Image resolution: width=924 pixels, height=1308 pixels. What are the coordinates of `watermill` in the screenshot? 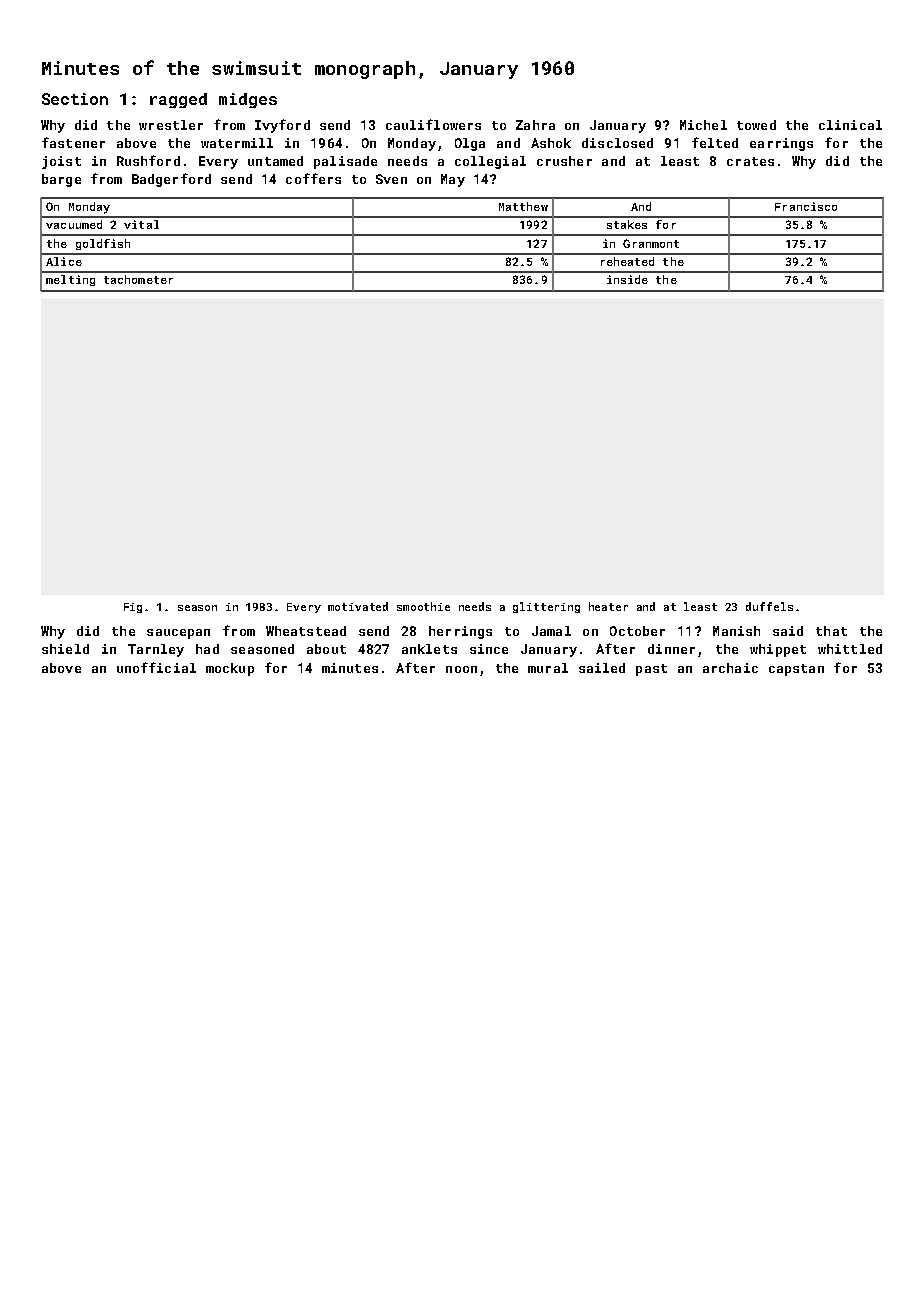 It's located at (237, 143).
